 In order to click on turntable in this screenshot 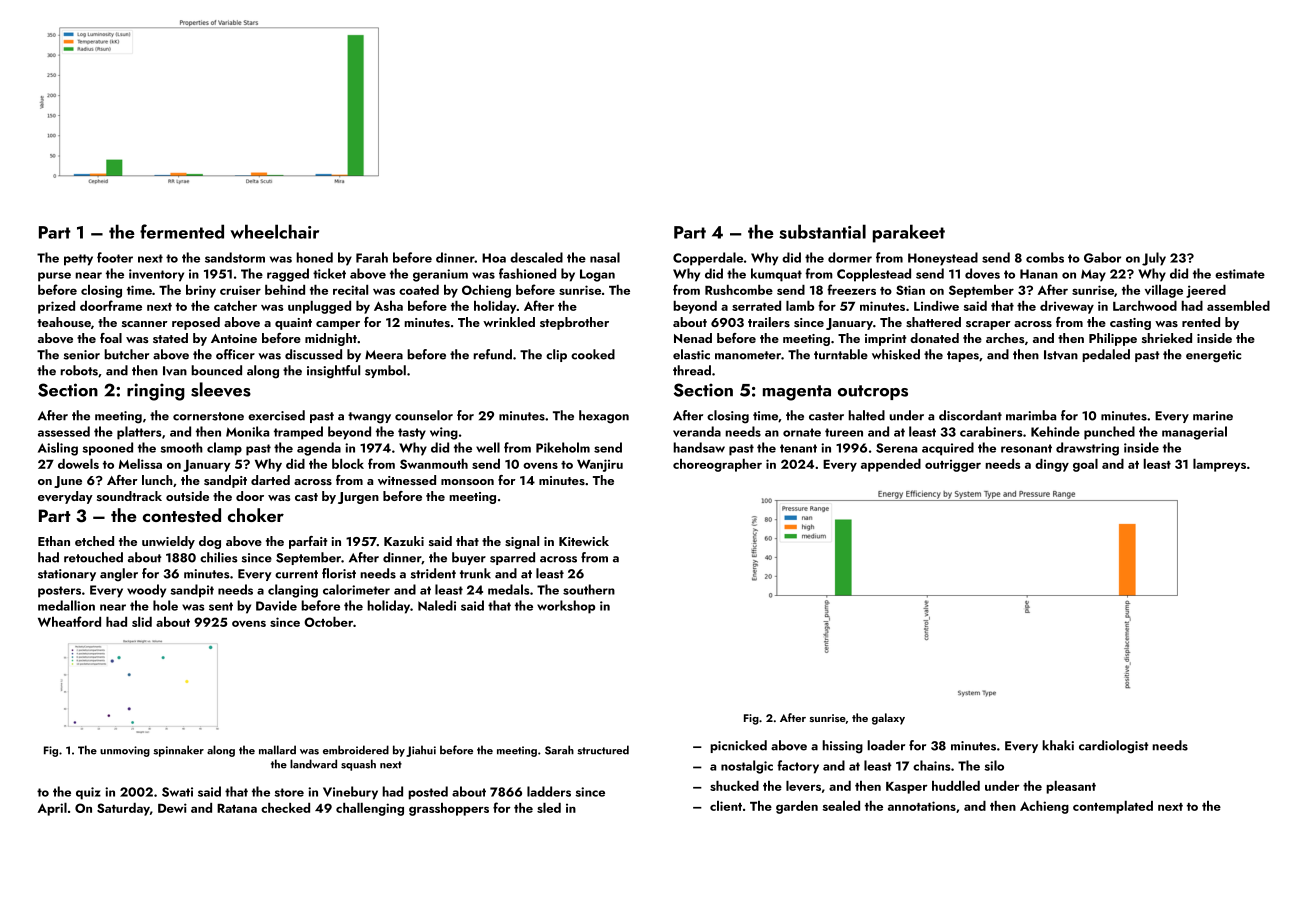, I will do `click(841, 354)`.
